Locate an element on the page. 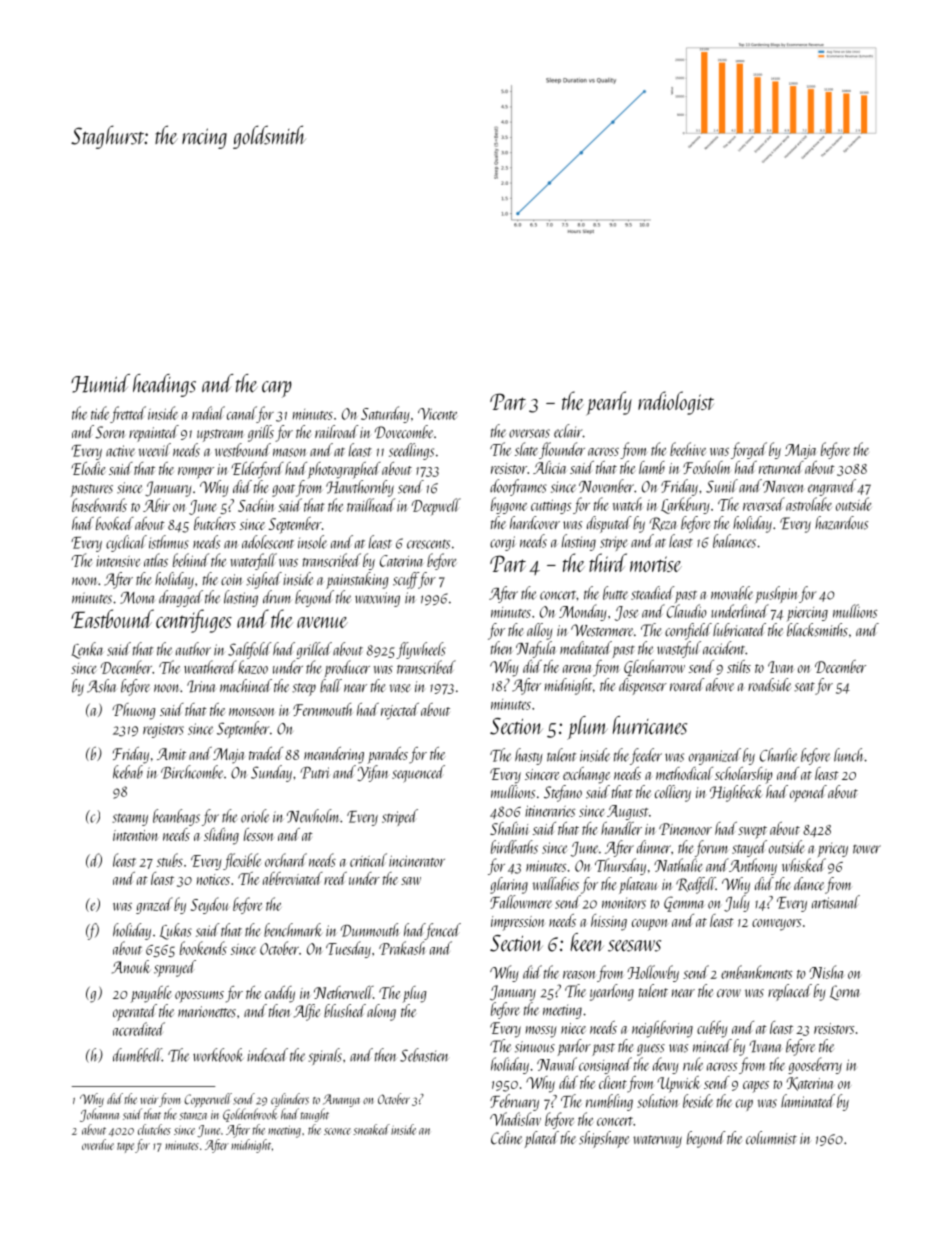 The image size is (952, 1233). roared is located at coordinates (687, 685).
